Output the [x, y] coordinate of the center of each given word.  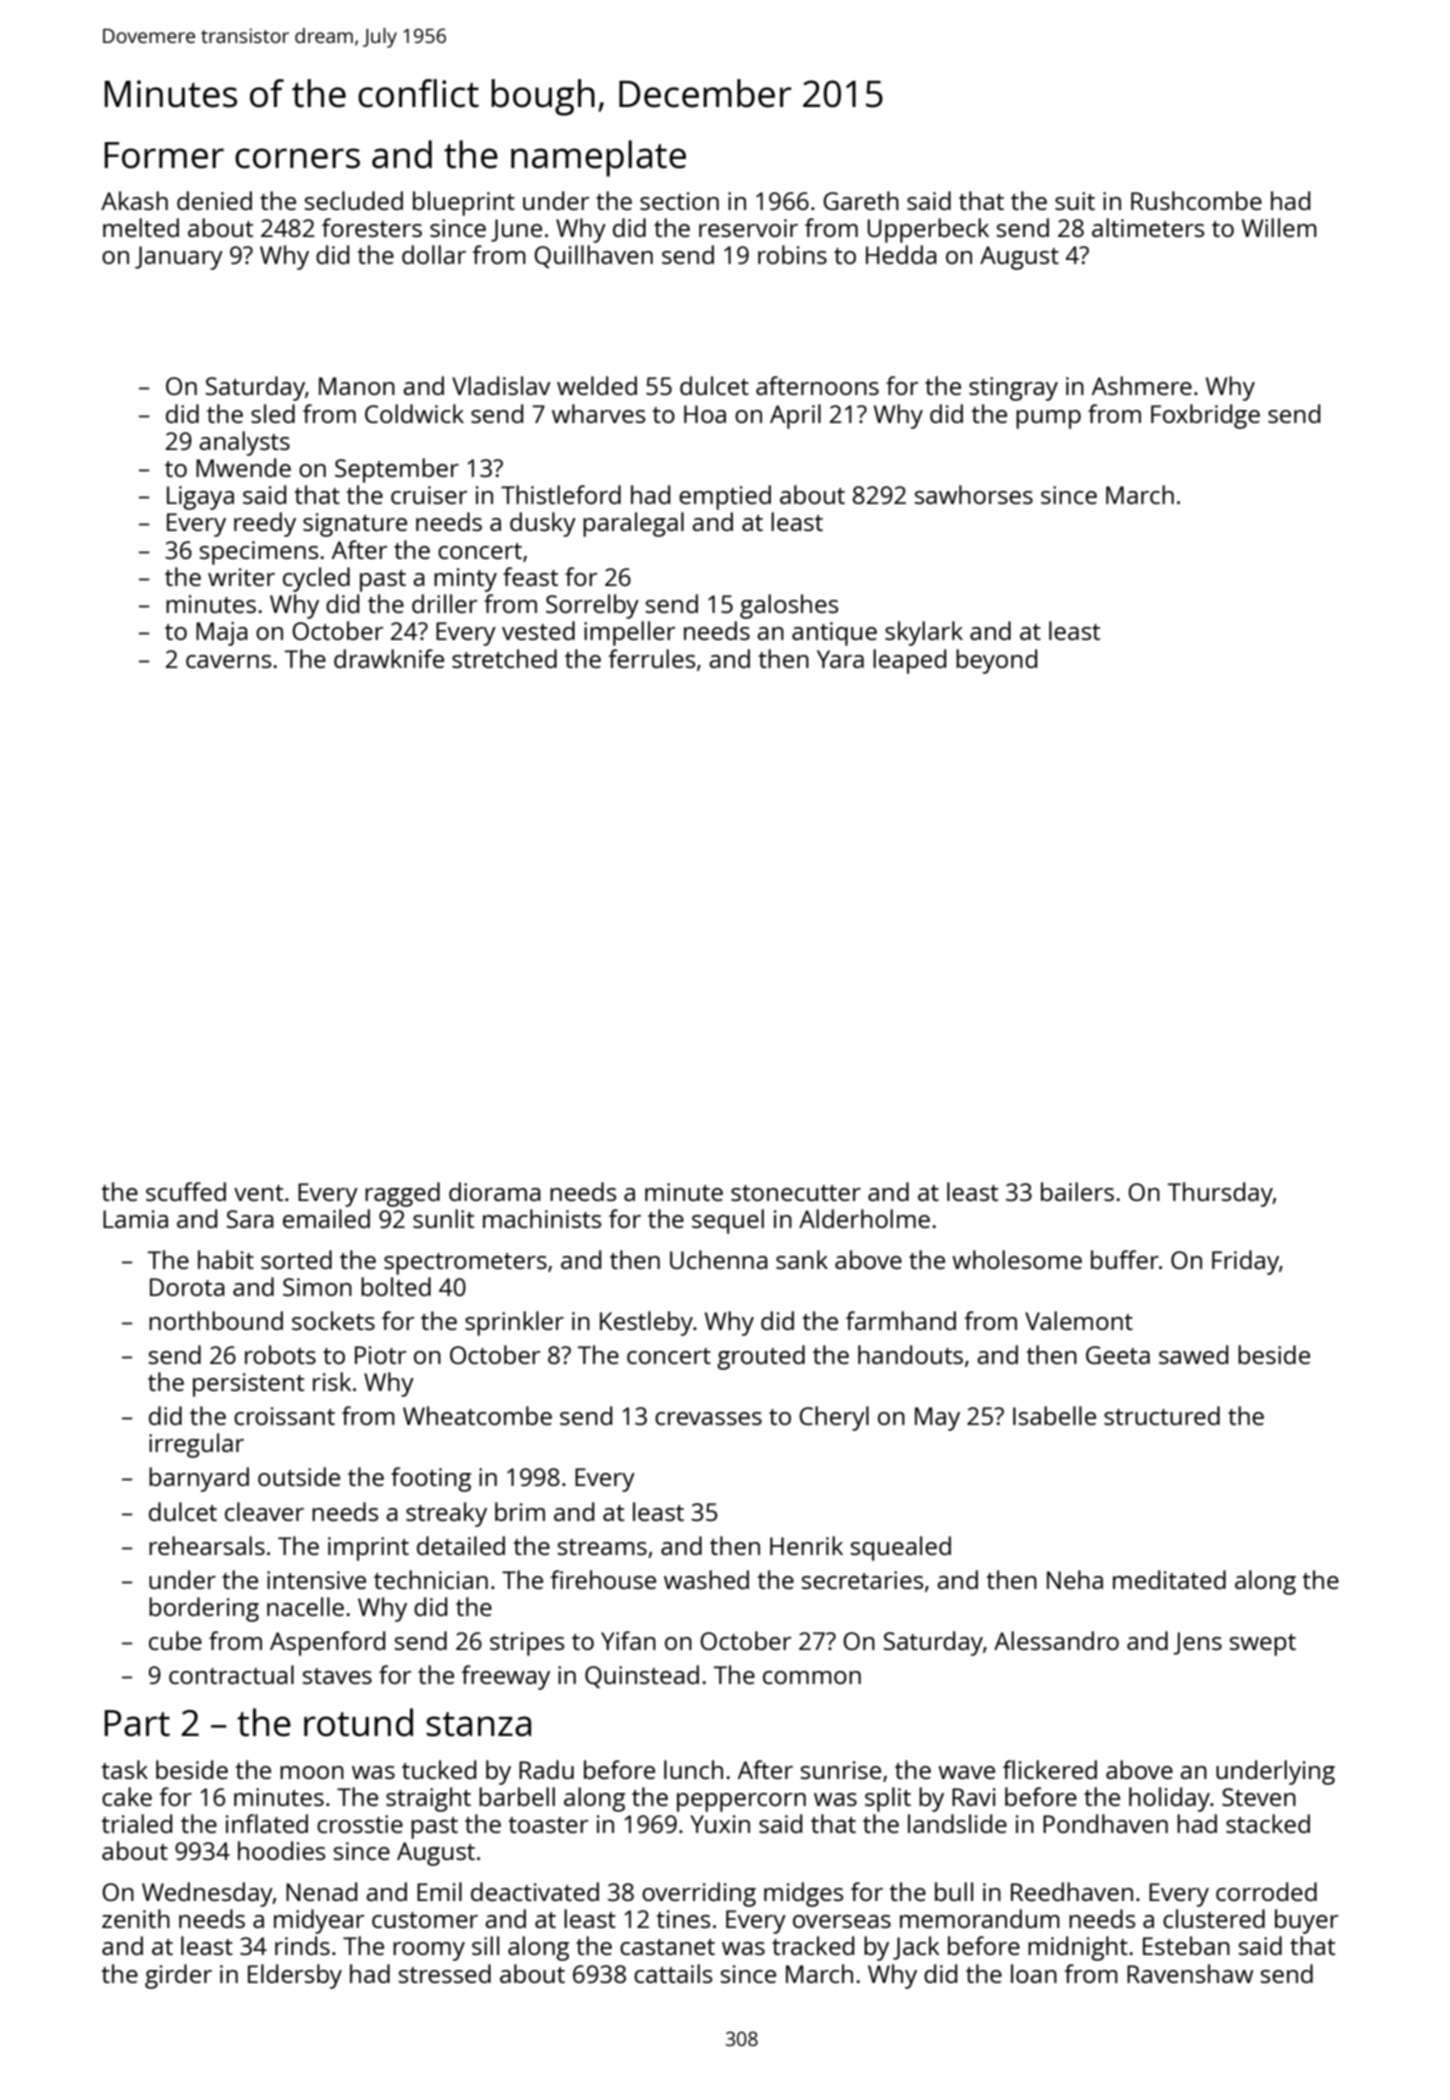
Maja [222, 634]
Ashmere [1142, 385]
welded [597, 385]
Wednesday [207, 1894]
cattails [673, 1973]
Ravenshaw [1190, 1973]
